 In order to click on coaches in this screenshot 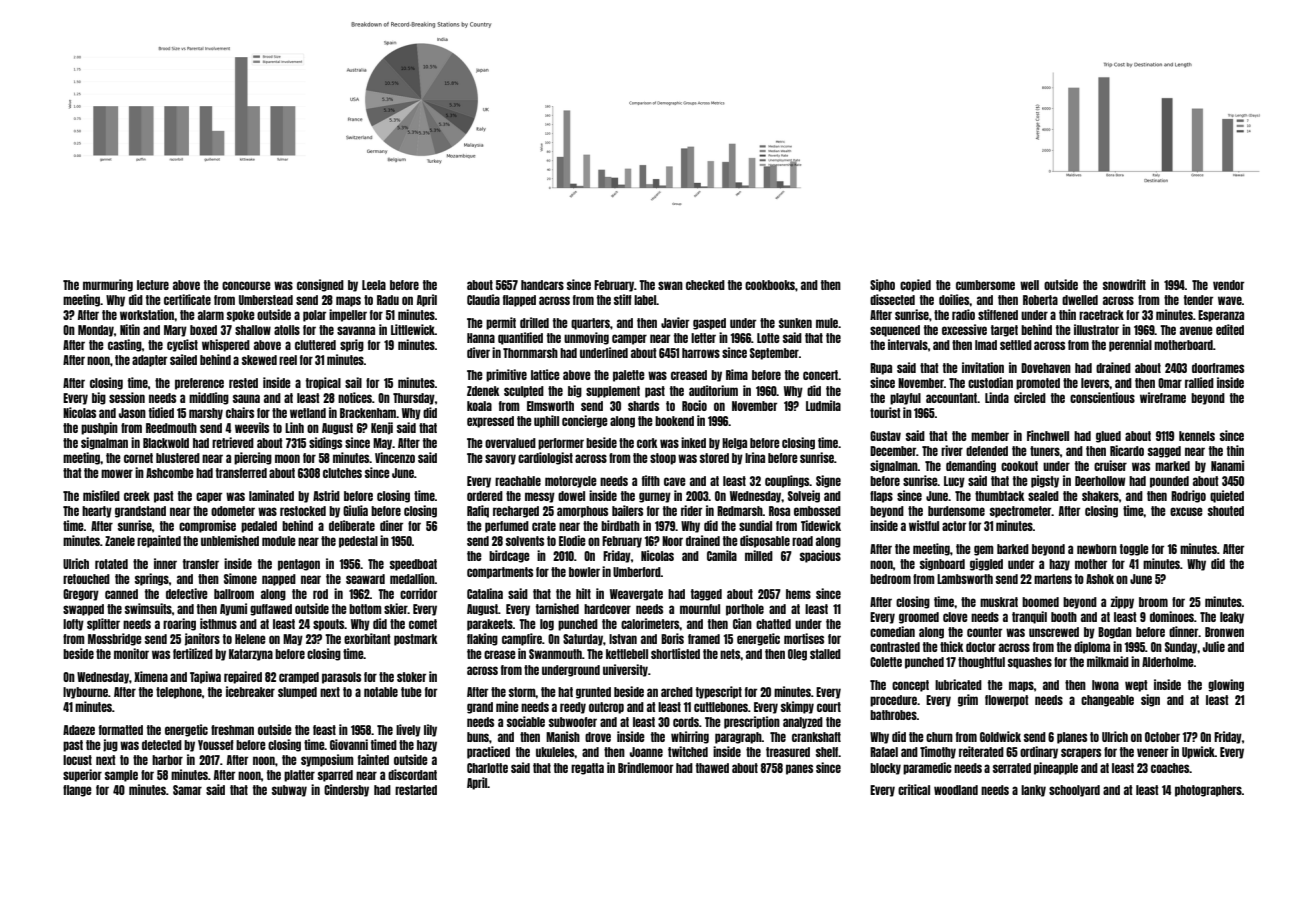, I will do `click(1170, 768)`.
